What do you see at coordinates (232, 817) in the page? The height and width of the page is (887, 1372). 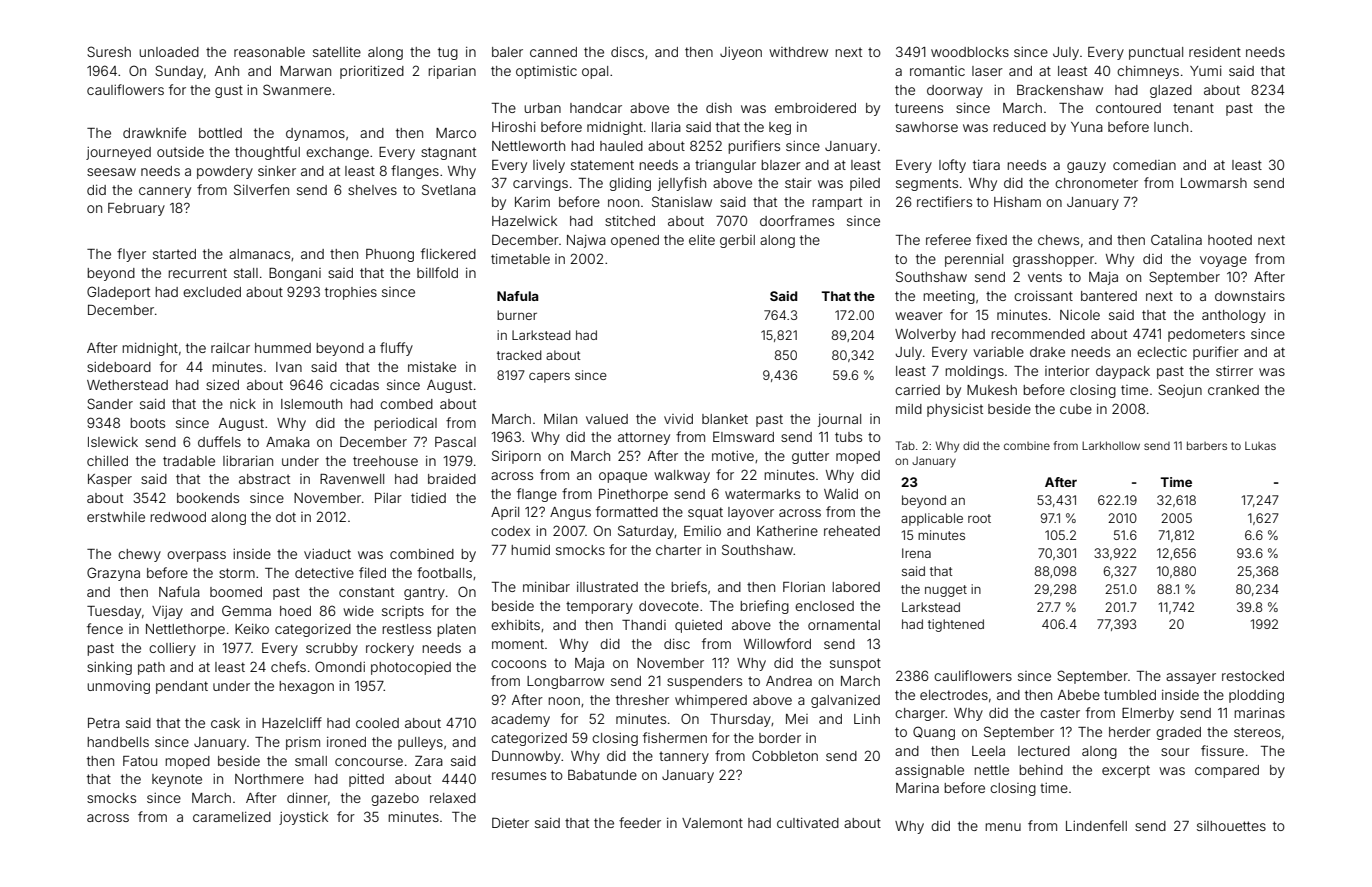 I see `caramelized` at bounding box center [232, 817].
